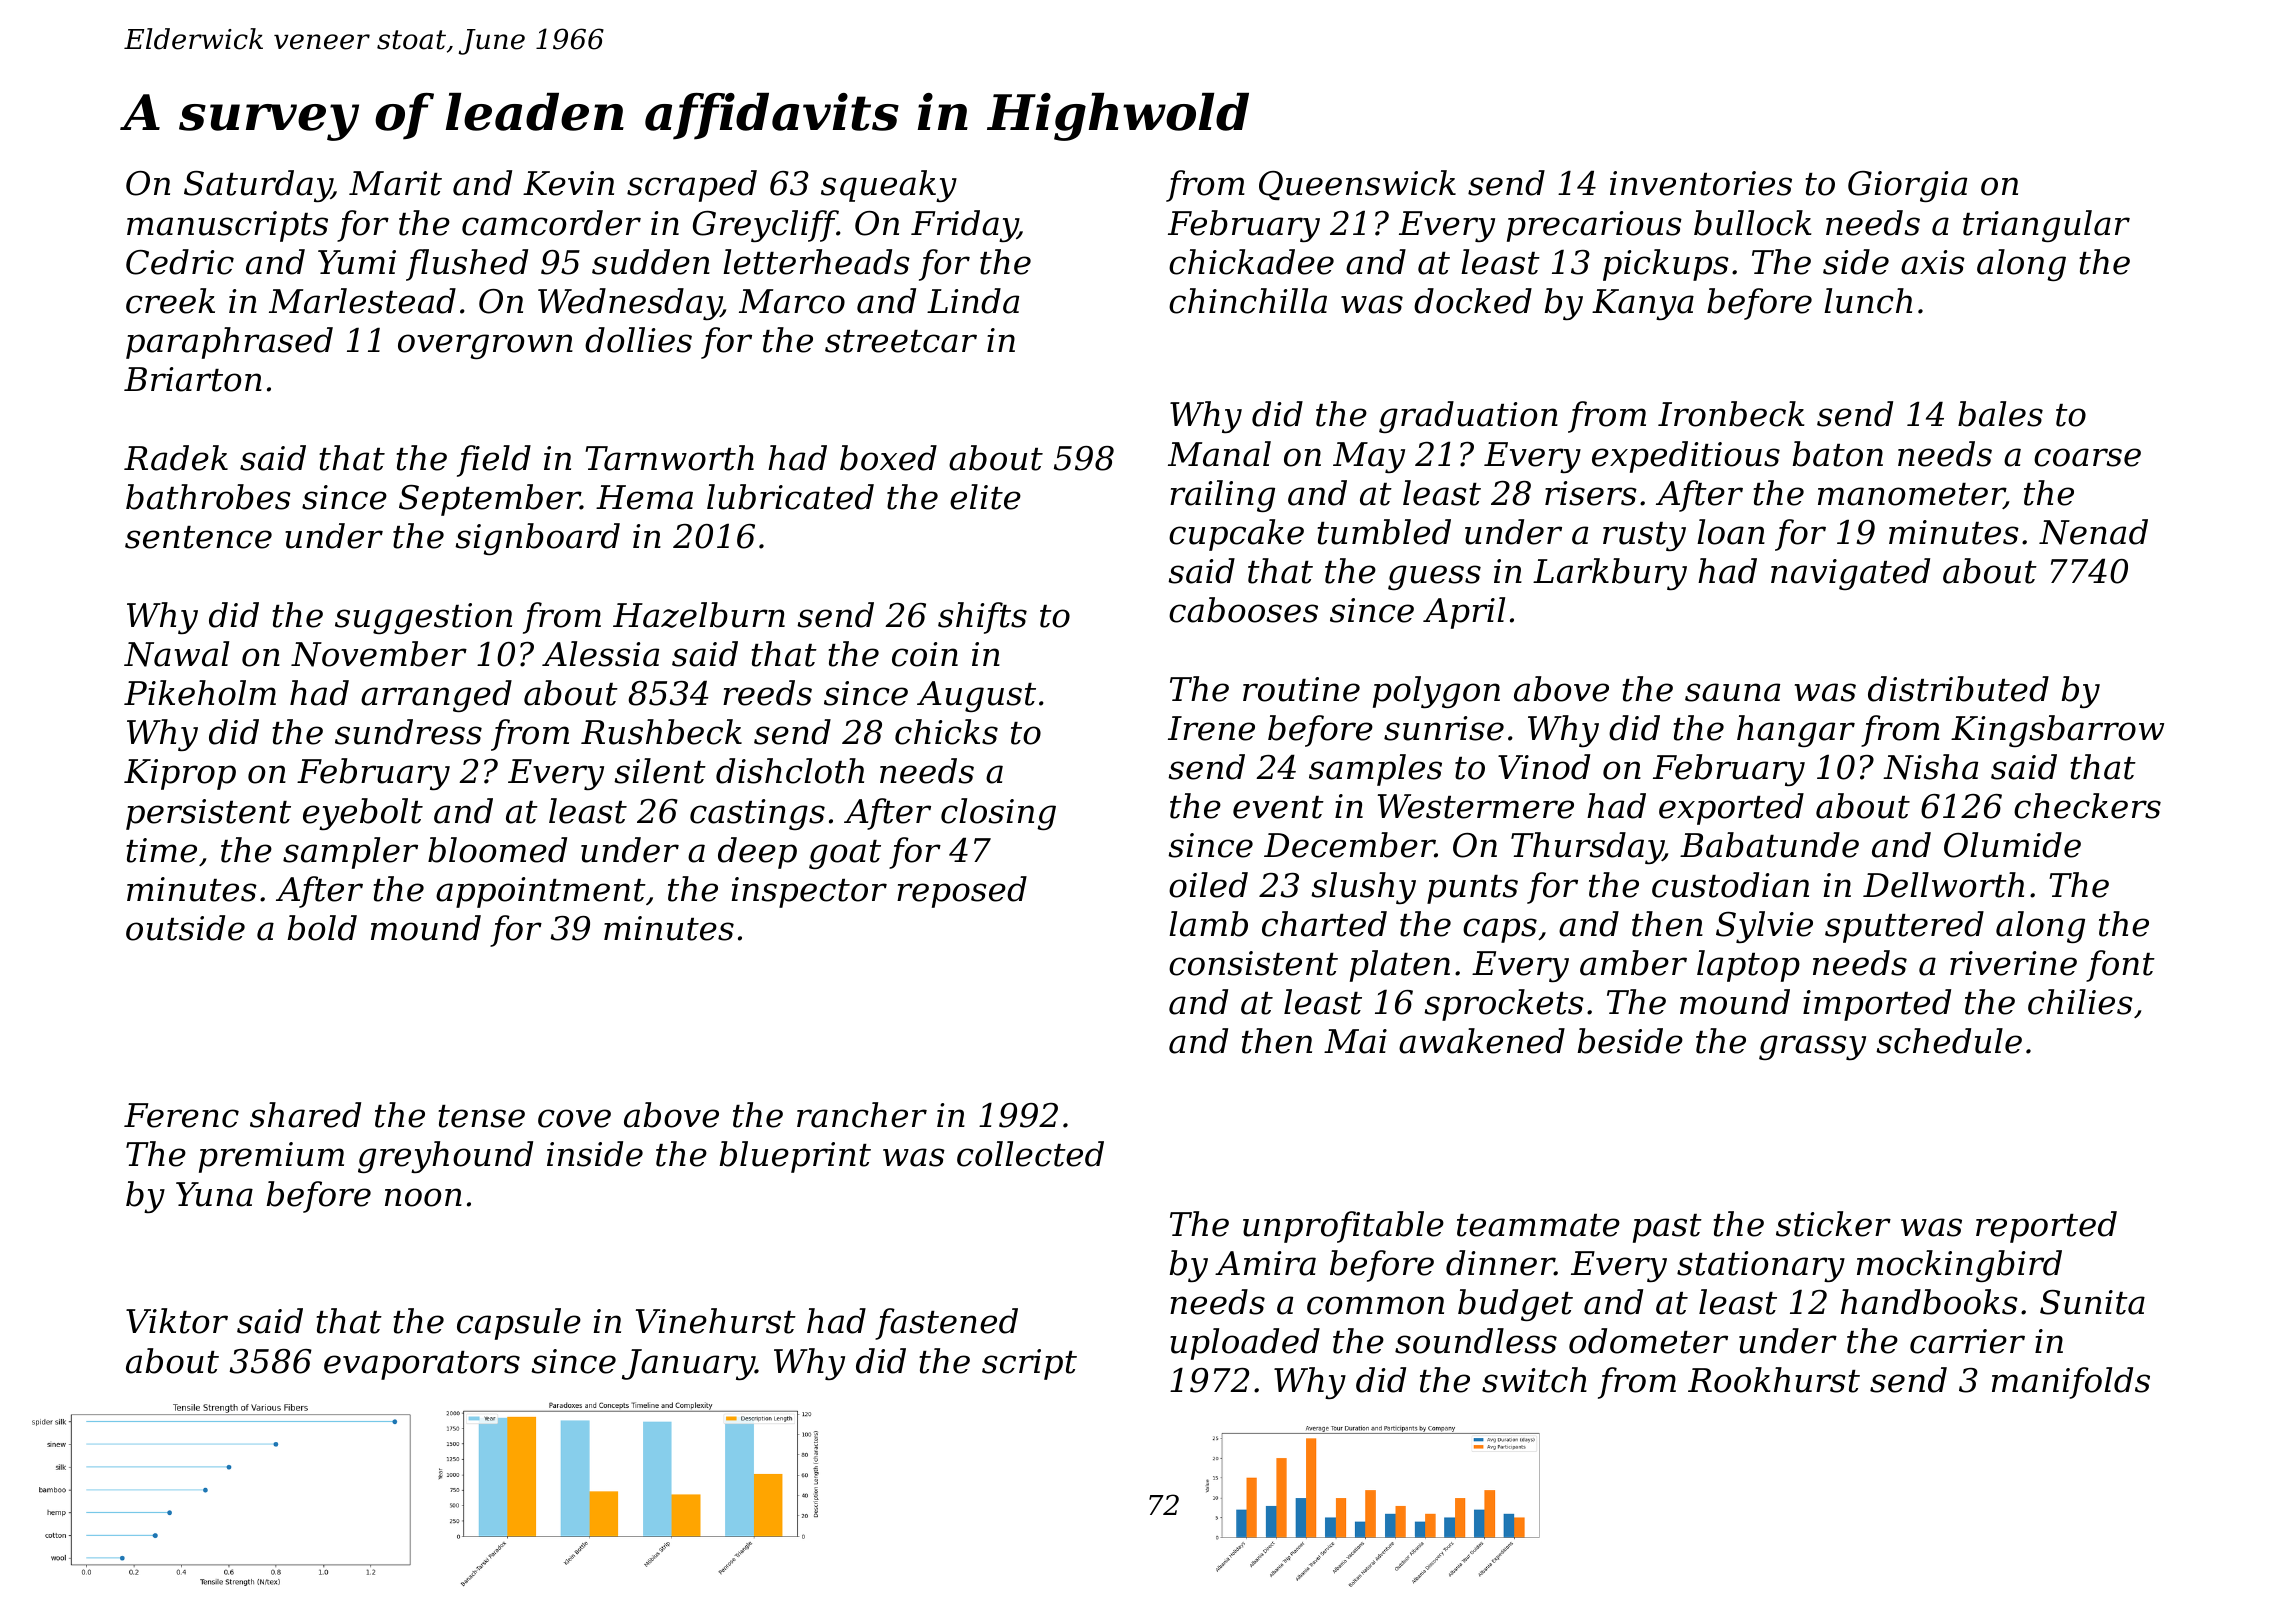  What do you see at coordinates (1838, 454) in the screenshot?
I see `baton` at bounding box center [1838, 454].
